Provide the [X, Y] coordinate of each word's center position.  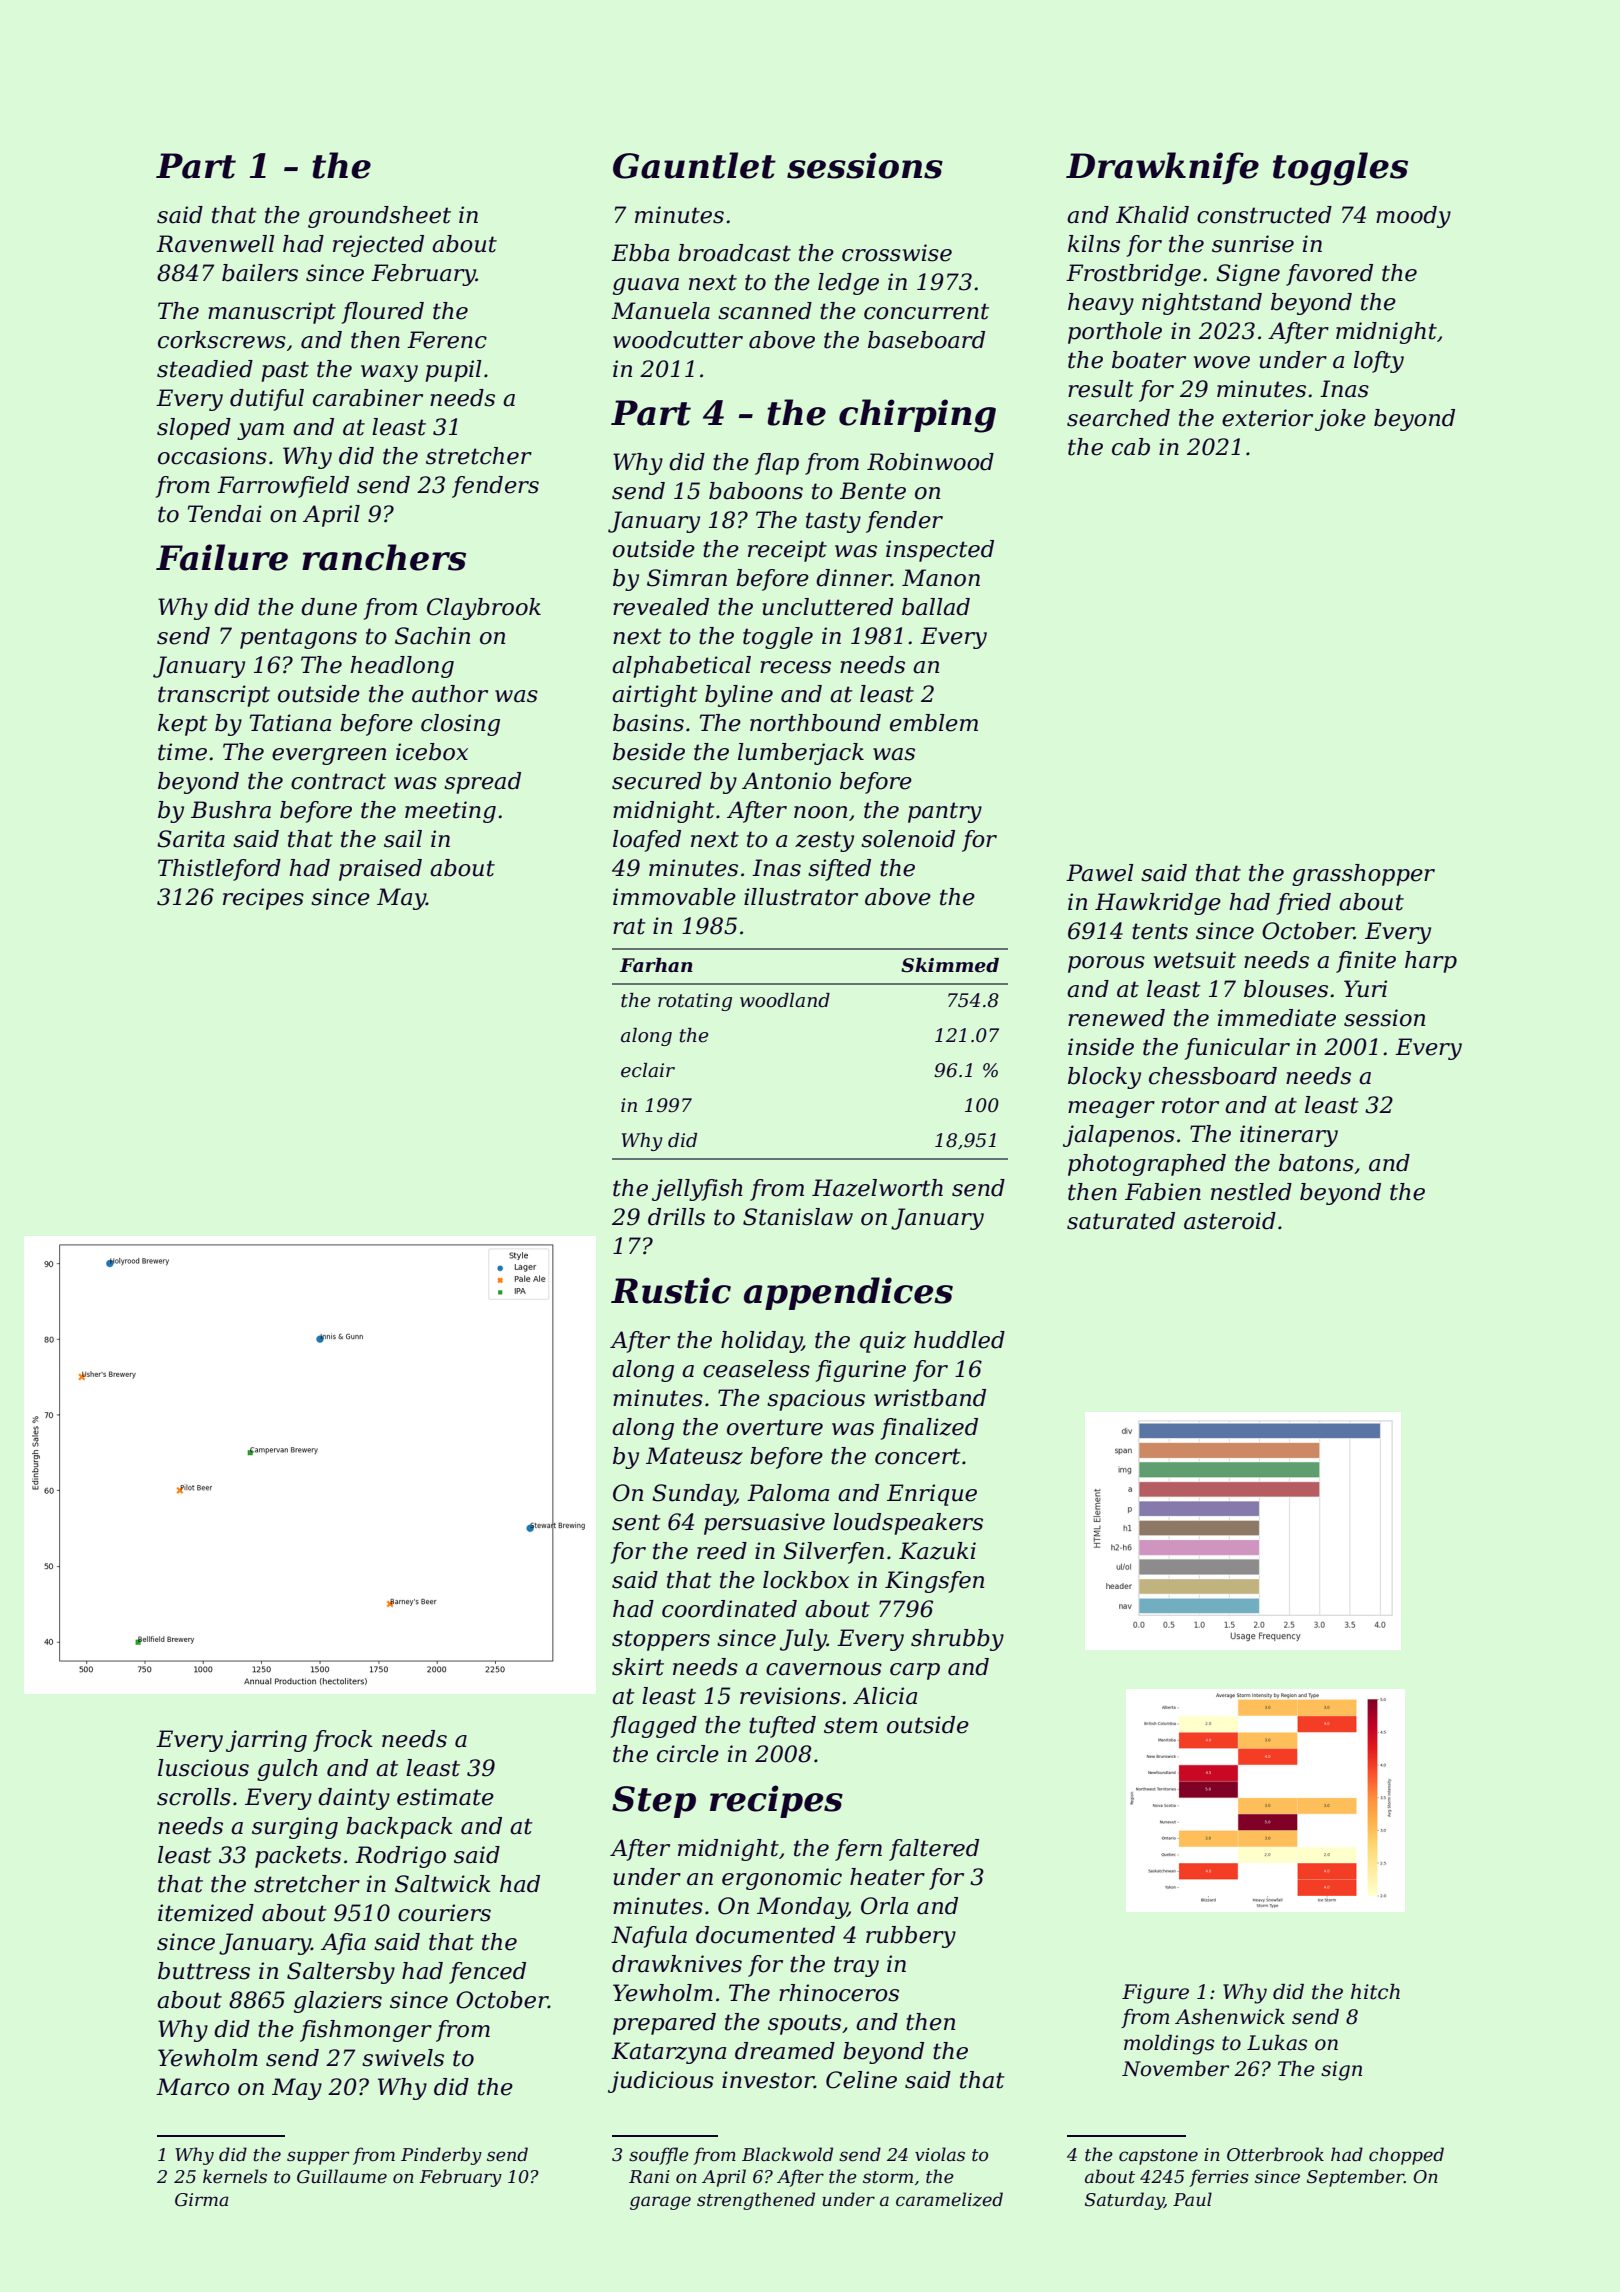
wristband [930, 1398]
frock [343, 1741]
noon [820, 812]
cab [1131, 447]
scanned [765, 311]
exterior [1267, 418]
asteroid [1230, 1221]
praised [380, 870]
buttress [204, 1971]
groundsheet [379, 217]
